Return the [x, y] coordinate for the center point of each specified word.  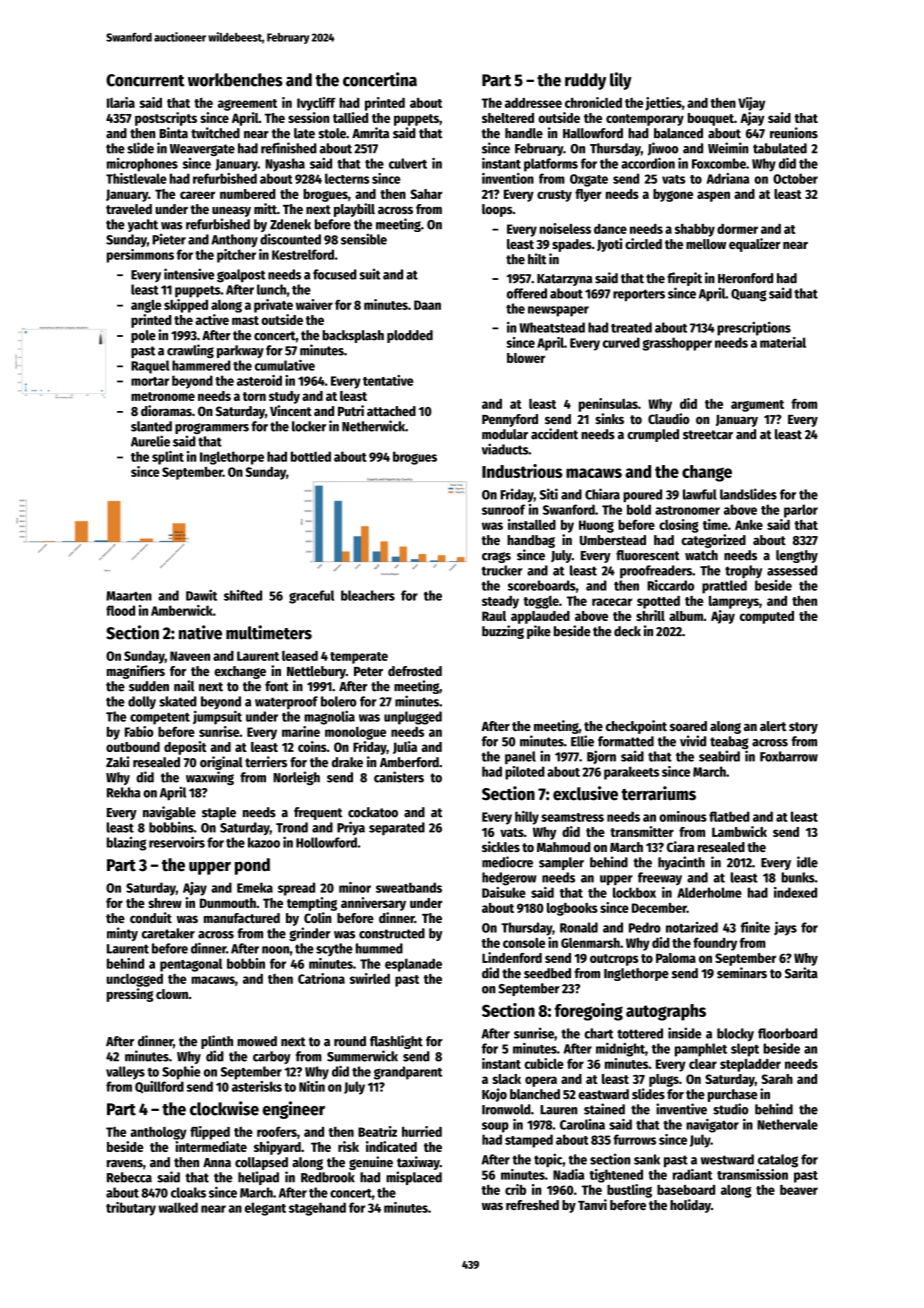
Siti [549, 494]
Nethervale [787, 1124]
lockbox [634, 892]
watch [701, 555]
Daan [427, 305]
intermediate [211, 1146]
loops [497, 210]
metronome [163, 396]
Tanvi [592, 1204]
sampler [561, 863]
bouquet [711, 119]
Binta [173, 133]
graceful [311, 597]
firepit [684, 279]
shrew [165, 903]
